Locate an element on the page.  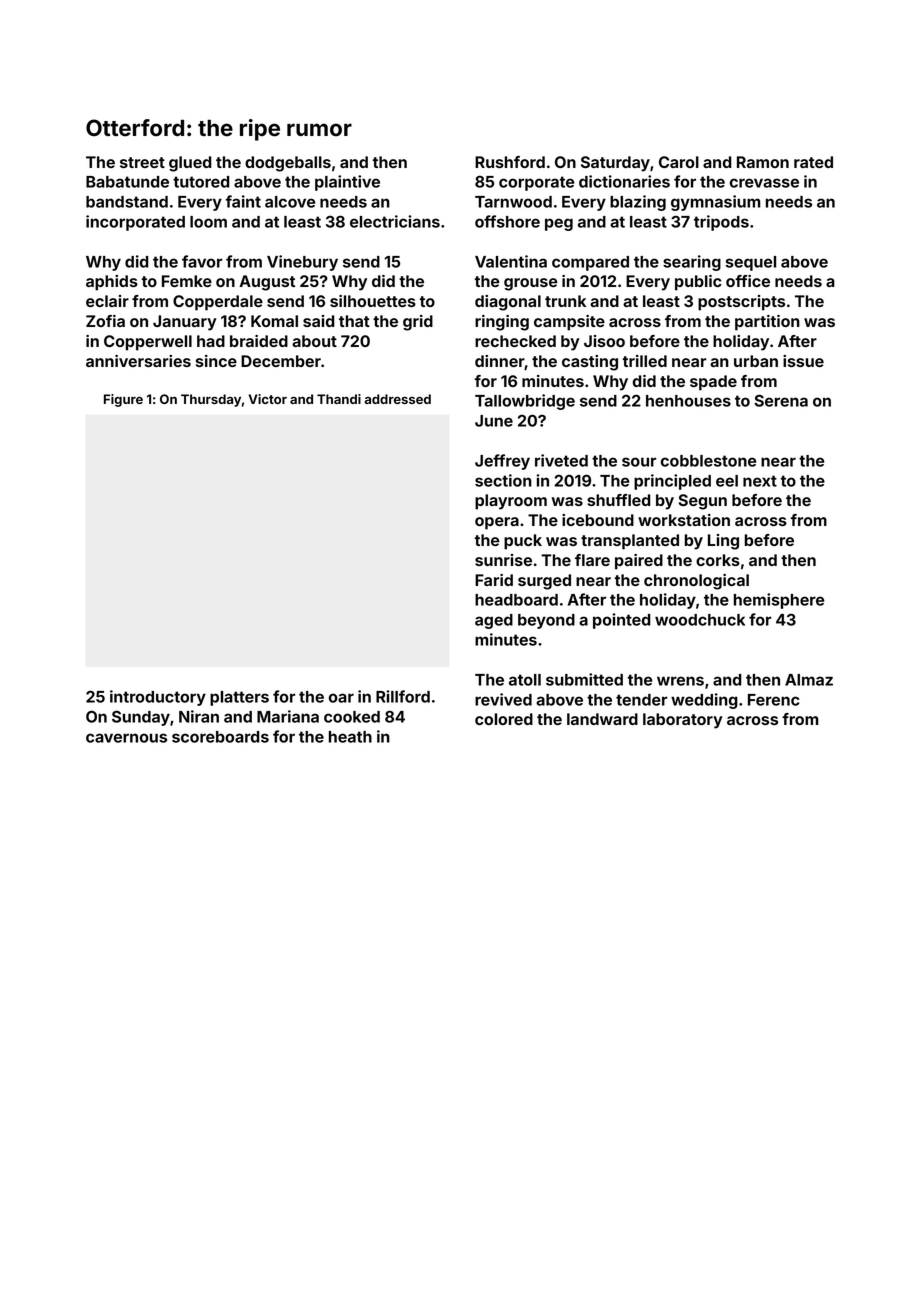
Jisoo is located at coordinates (604, 341).
